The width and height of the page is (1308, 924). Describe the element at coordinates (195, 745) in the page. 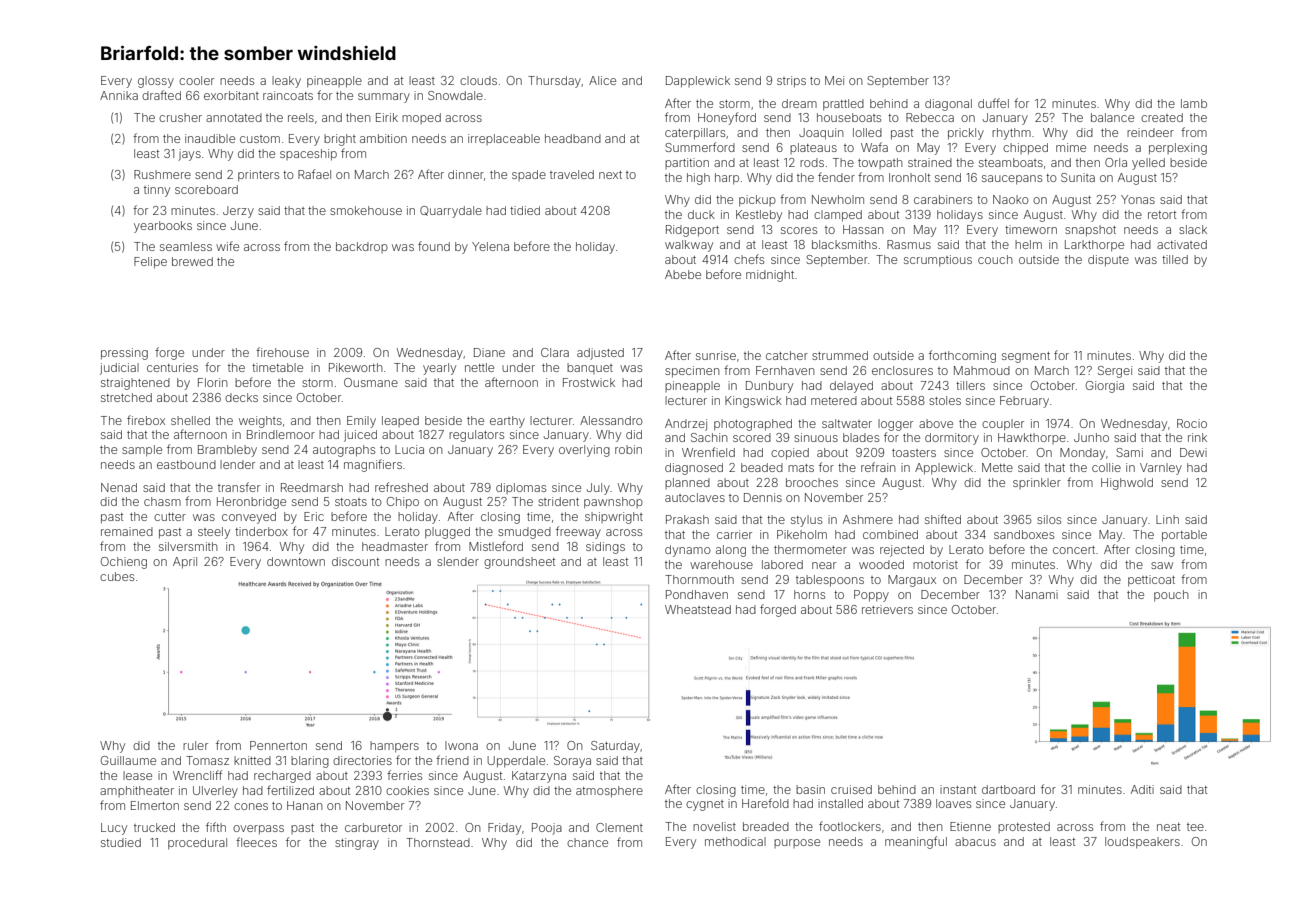

I see `ruler` at that location.
